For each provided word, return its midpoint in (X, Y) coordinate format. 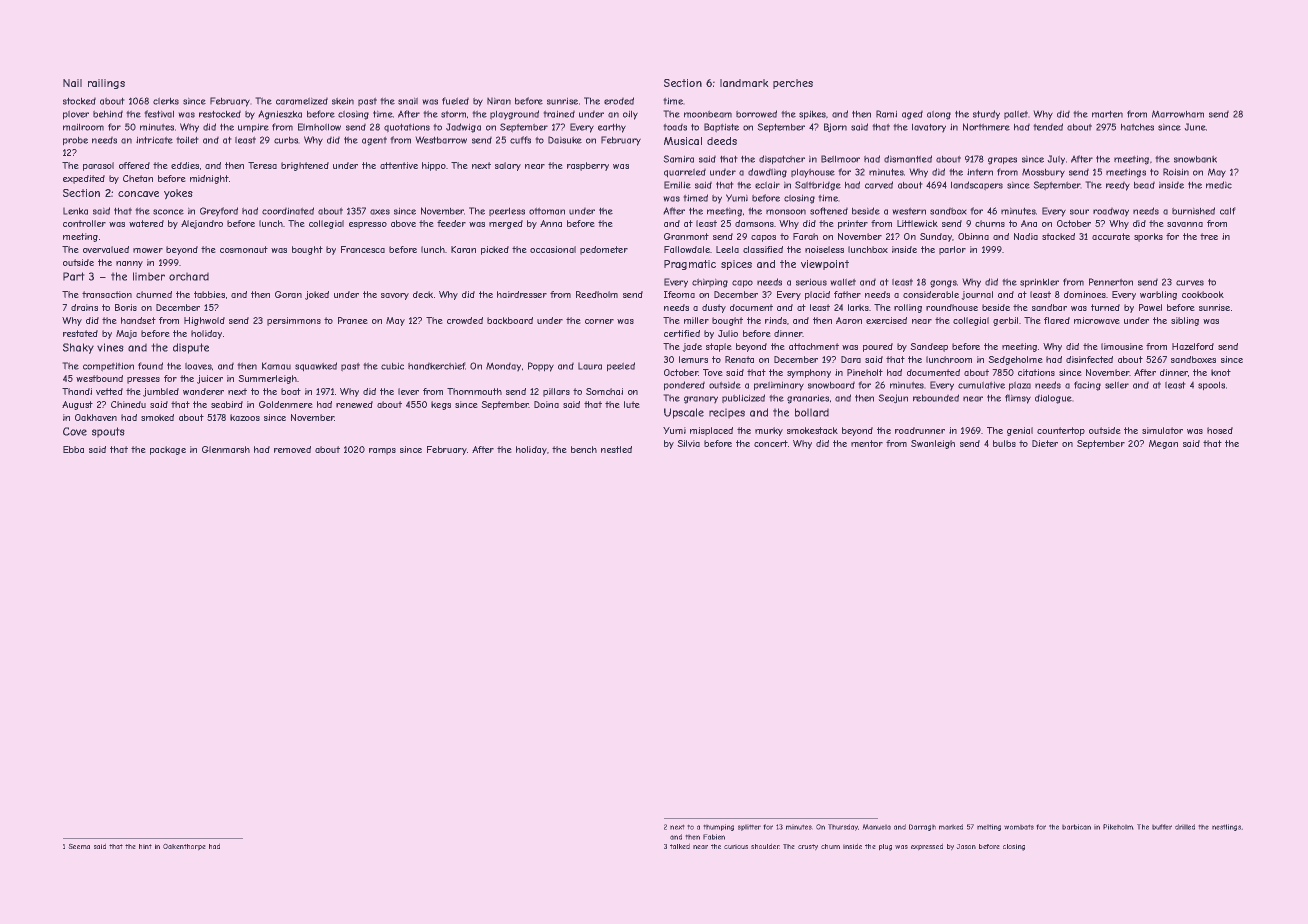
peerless (507, 212)
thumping (718, 827)
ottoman (547, 211)
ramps (382, 451)
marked (951, 827)
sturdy (986, 115)
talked (680, 846)
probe (75, 141)
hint (145, 846)
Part (74, 276)
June (1195, 127)
